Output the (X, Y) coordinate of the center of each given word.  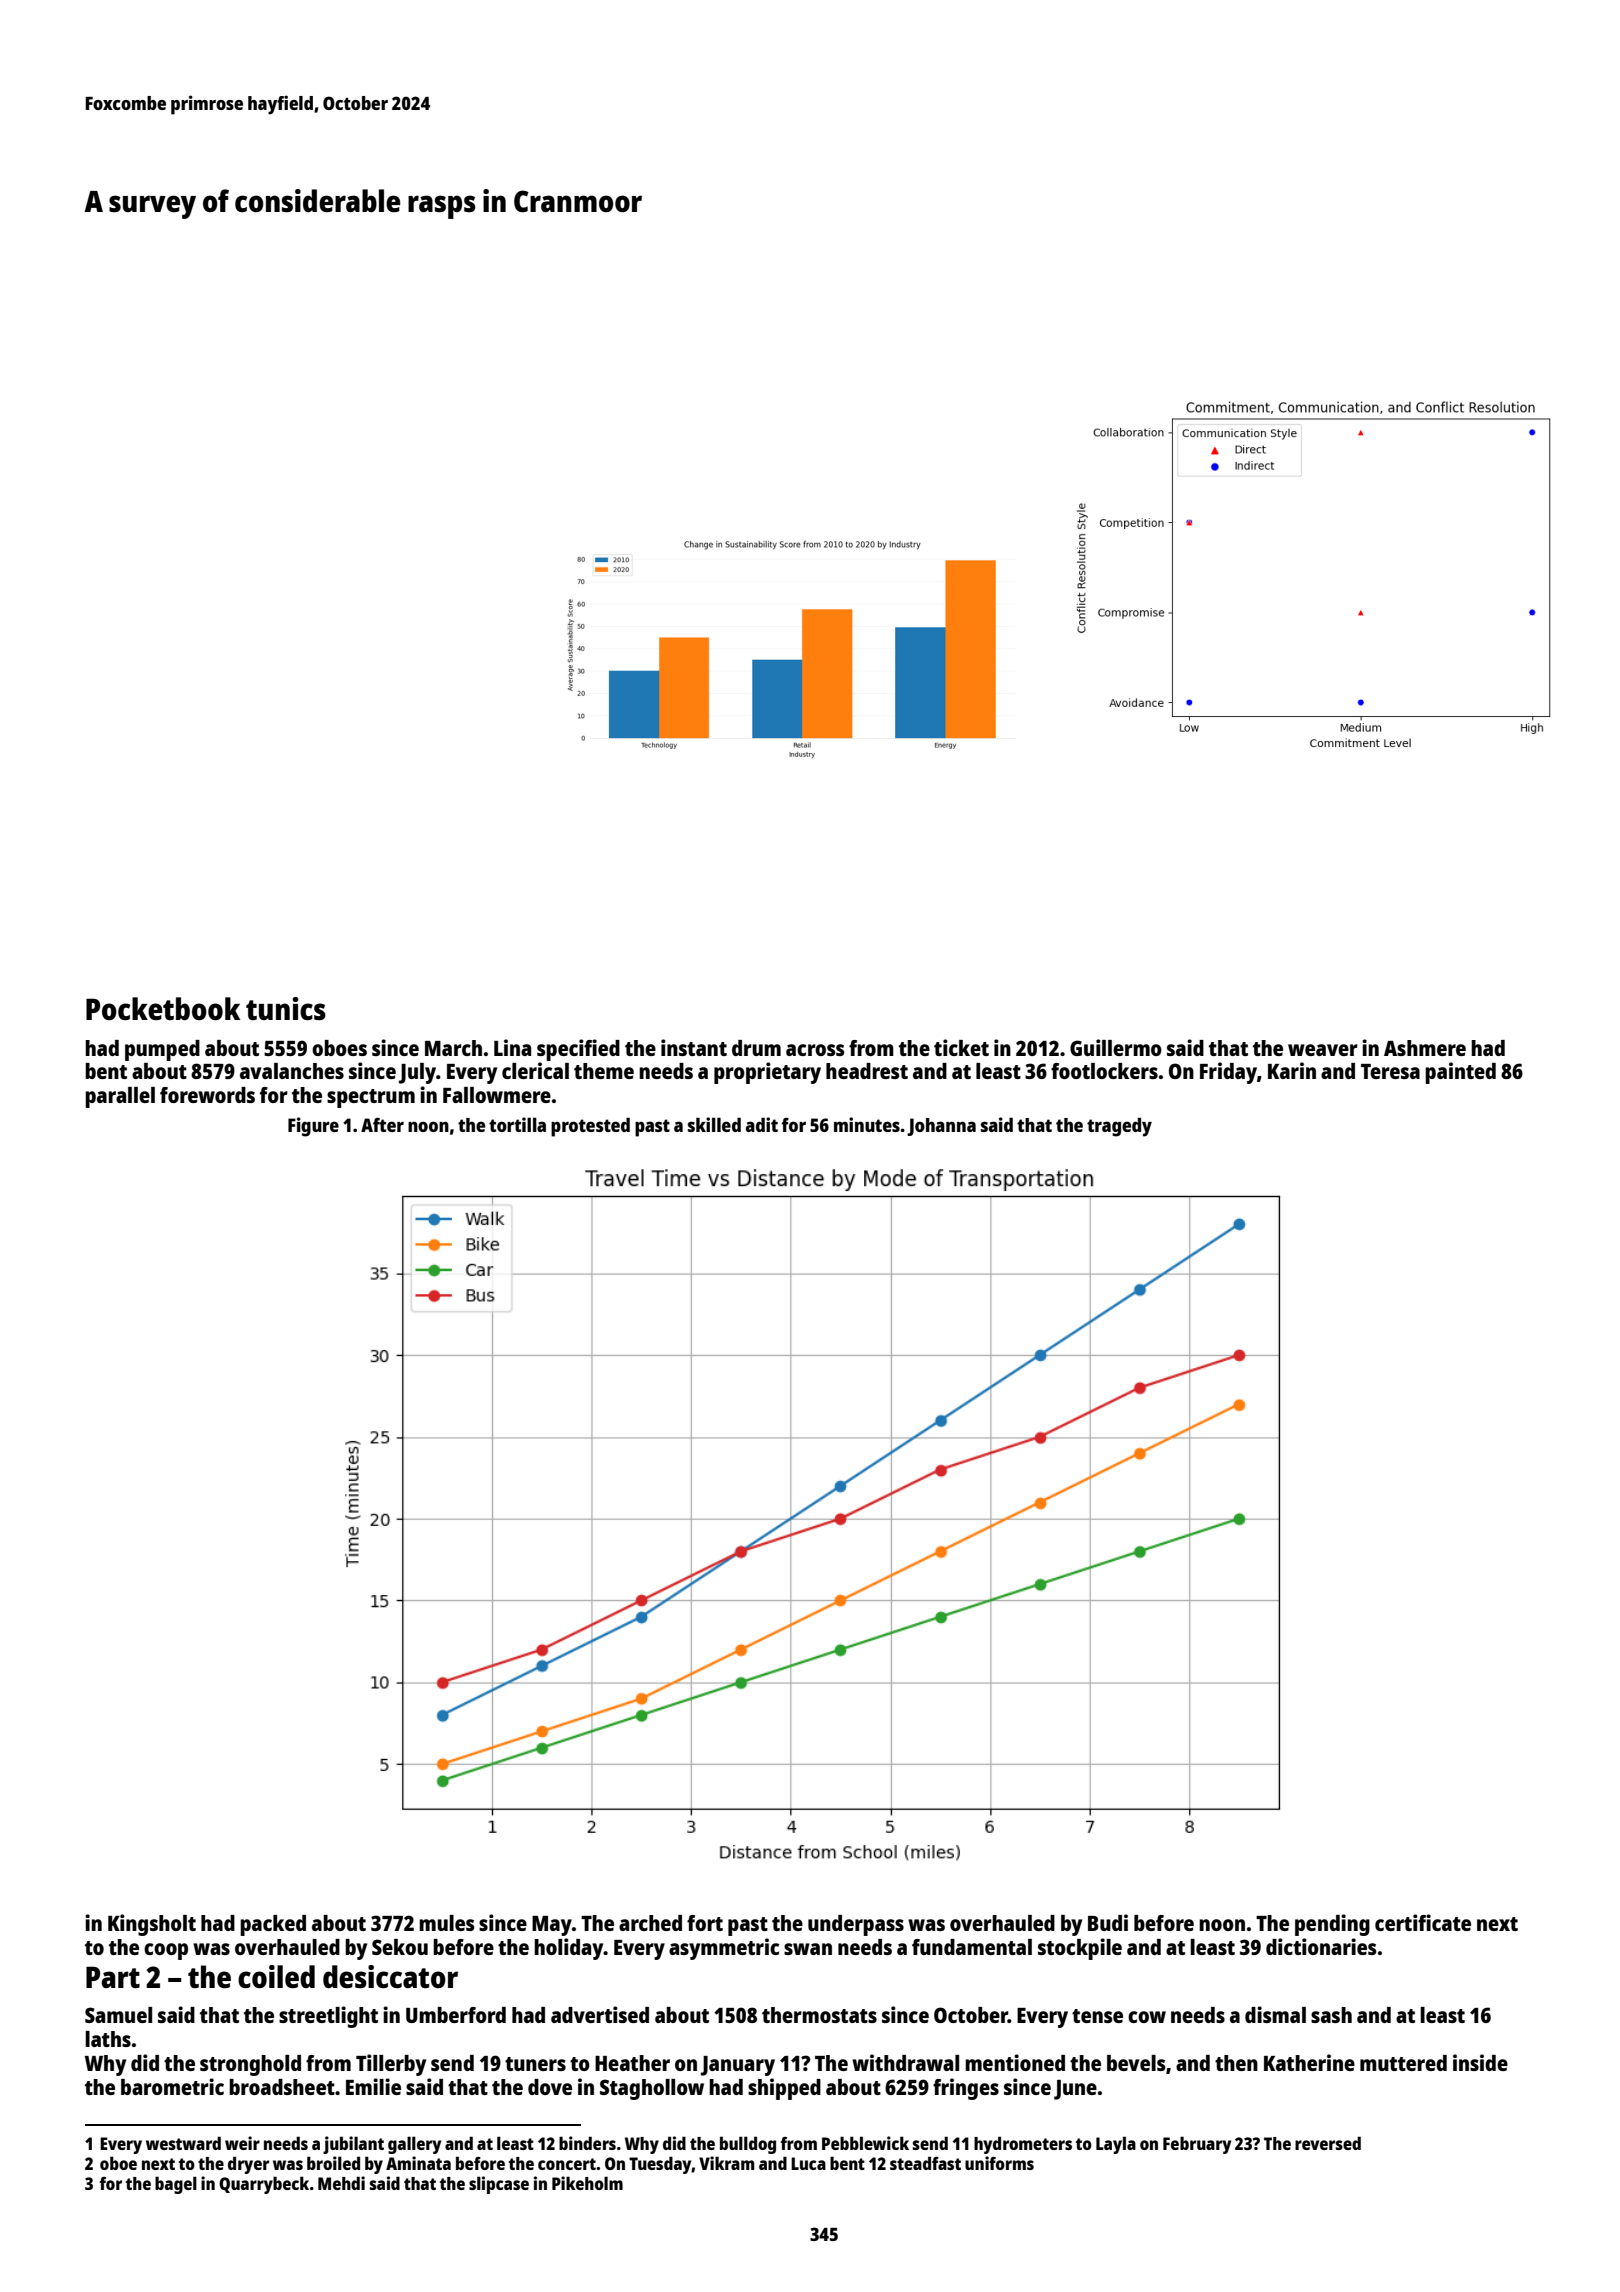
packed (273, 1925)
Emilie (373, 2086)
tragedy (1119, 1127)
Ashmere (1425, 1048)
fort (705, 1923)
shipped (784, 2089)
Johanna (941, 1127)
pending (1332, 1925)
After (382, 1125)
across (815, 1050)
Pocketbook (163, 1008)
